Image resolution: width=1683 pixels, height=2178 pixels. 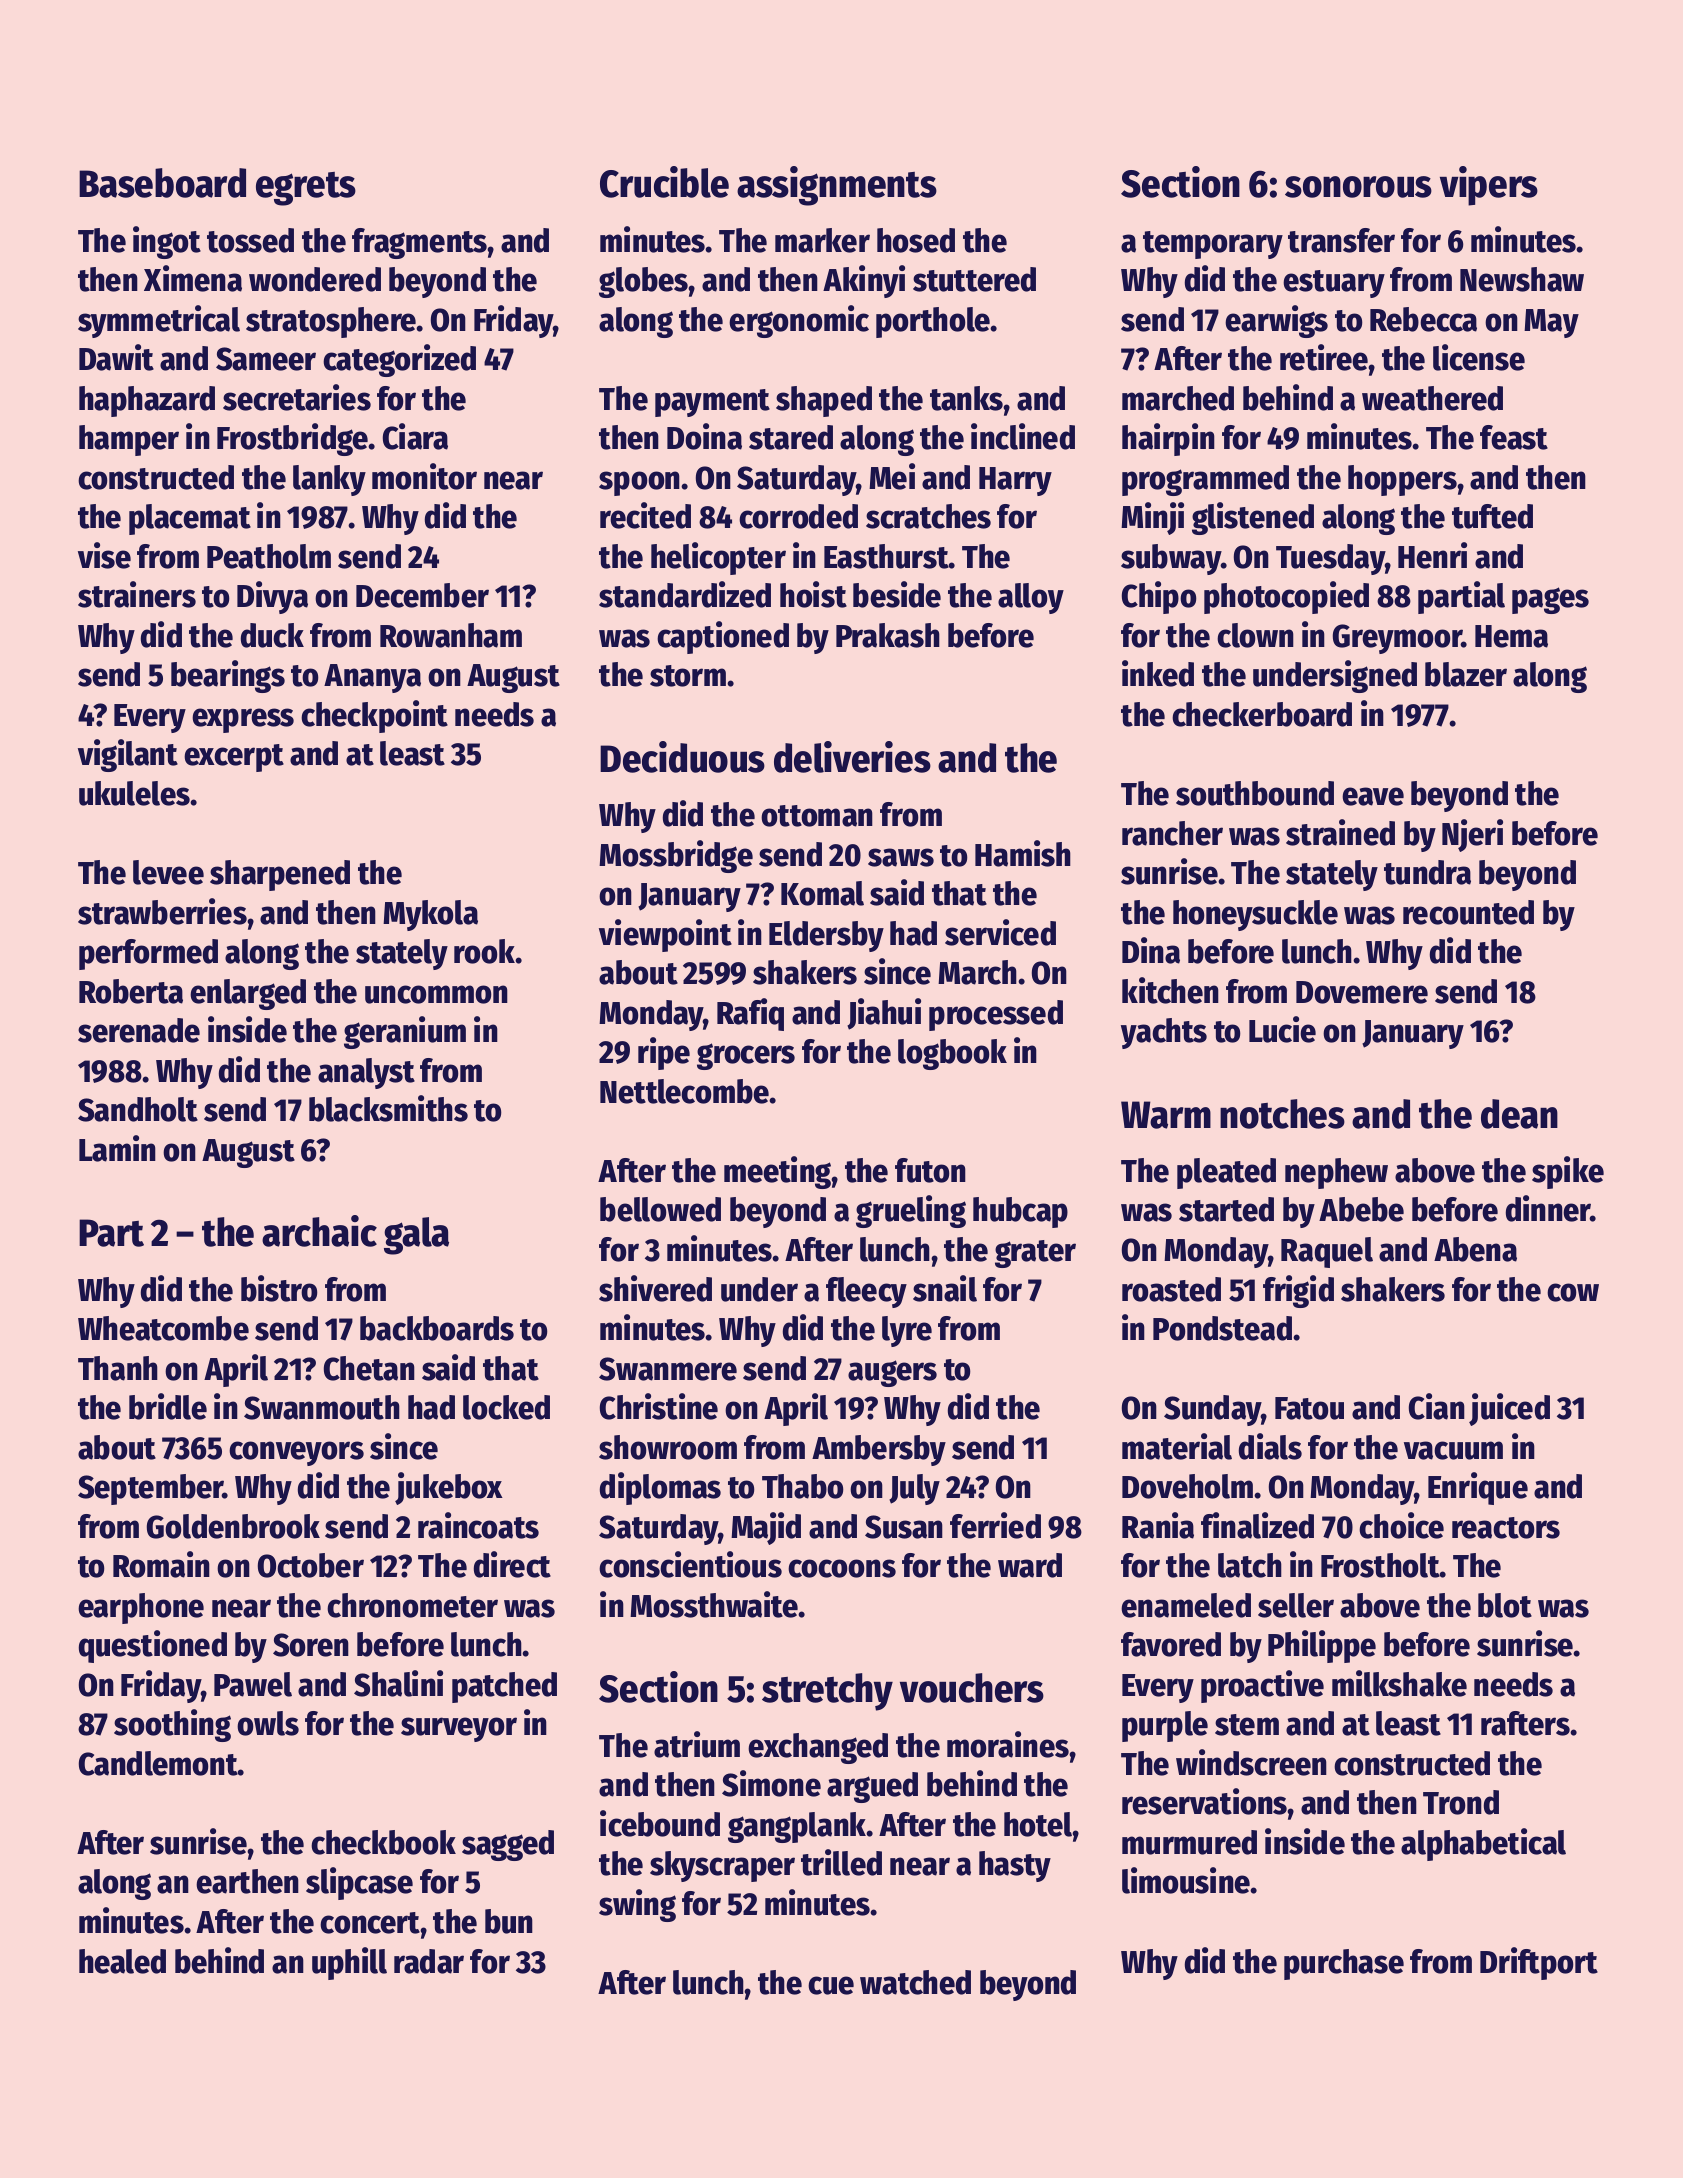 I want to click on assignments, so click(x=837, y=186).
